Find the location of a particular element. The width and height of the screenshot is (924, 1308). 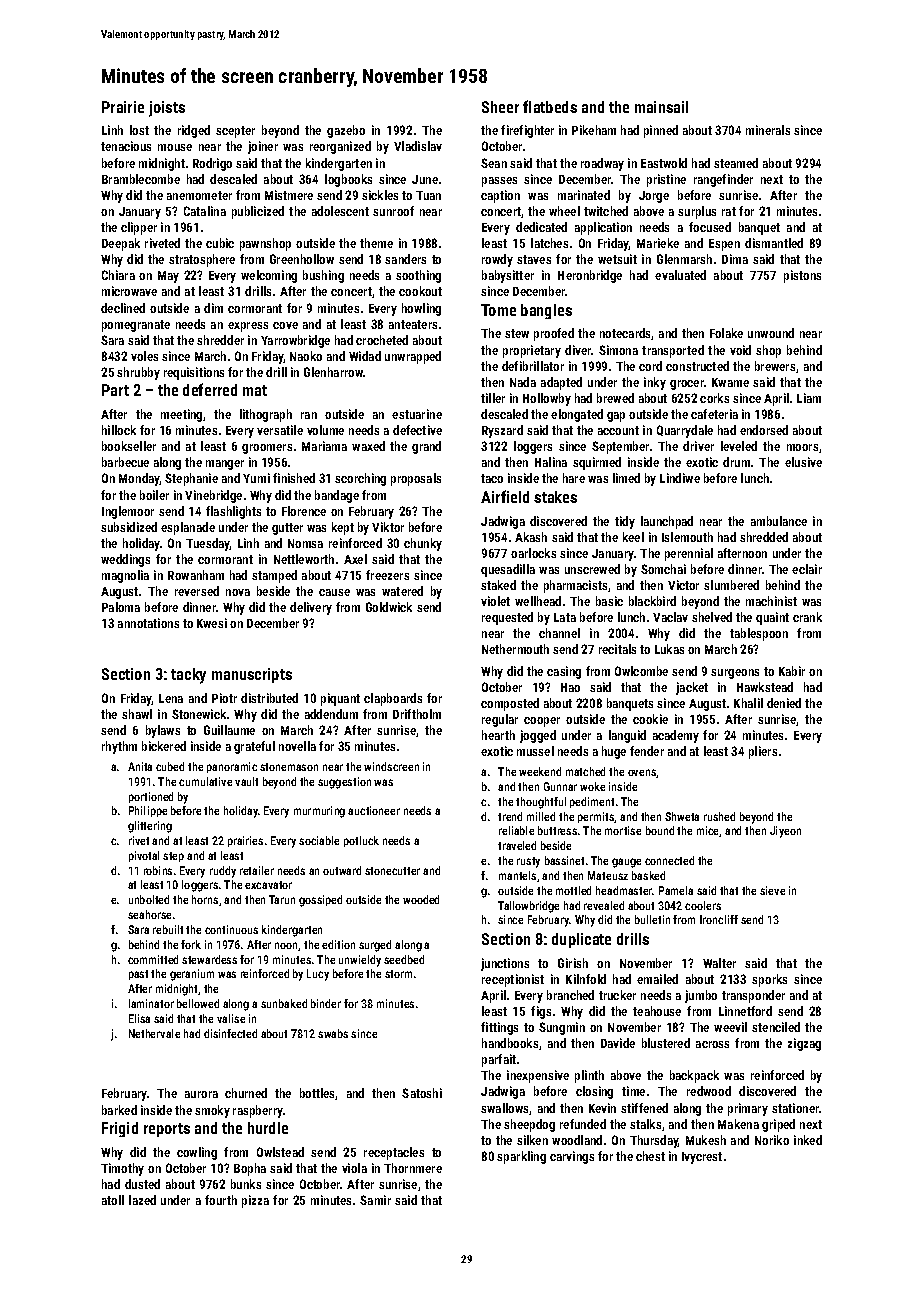

welcoming is located at coordinates (269, 276).
